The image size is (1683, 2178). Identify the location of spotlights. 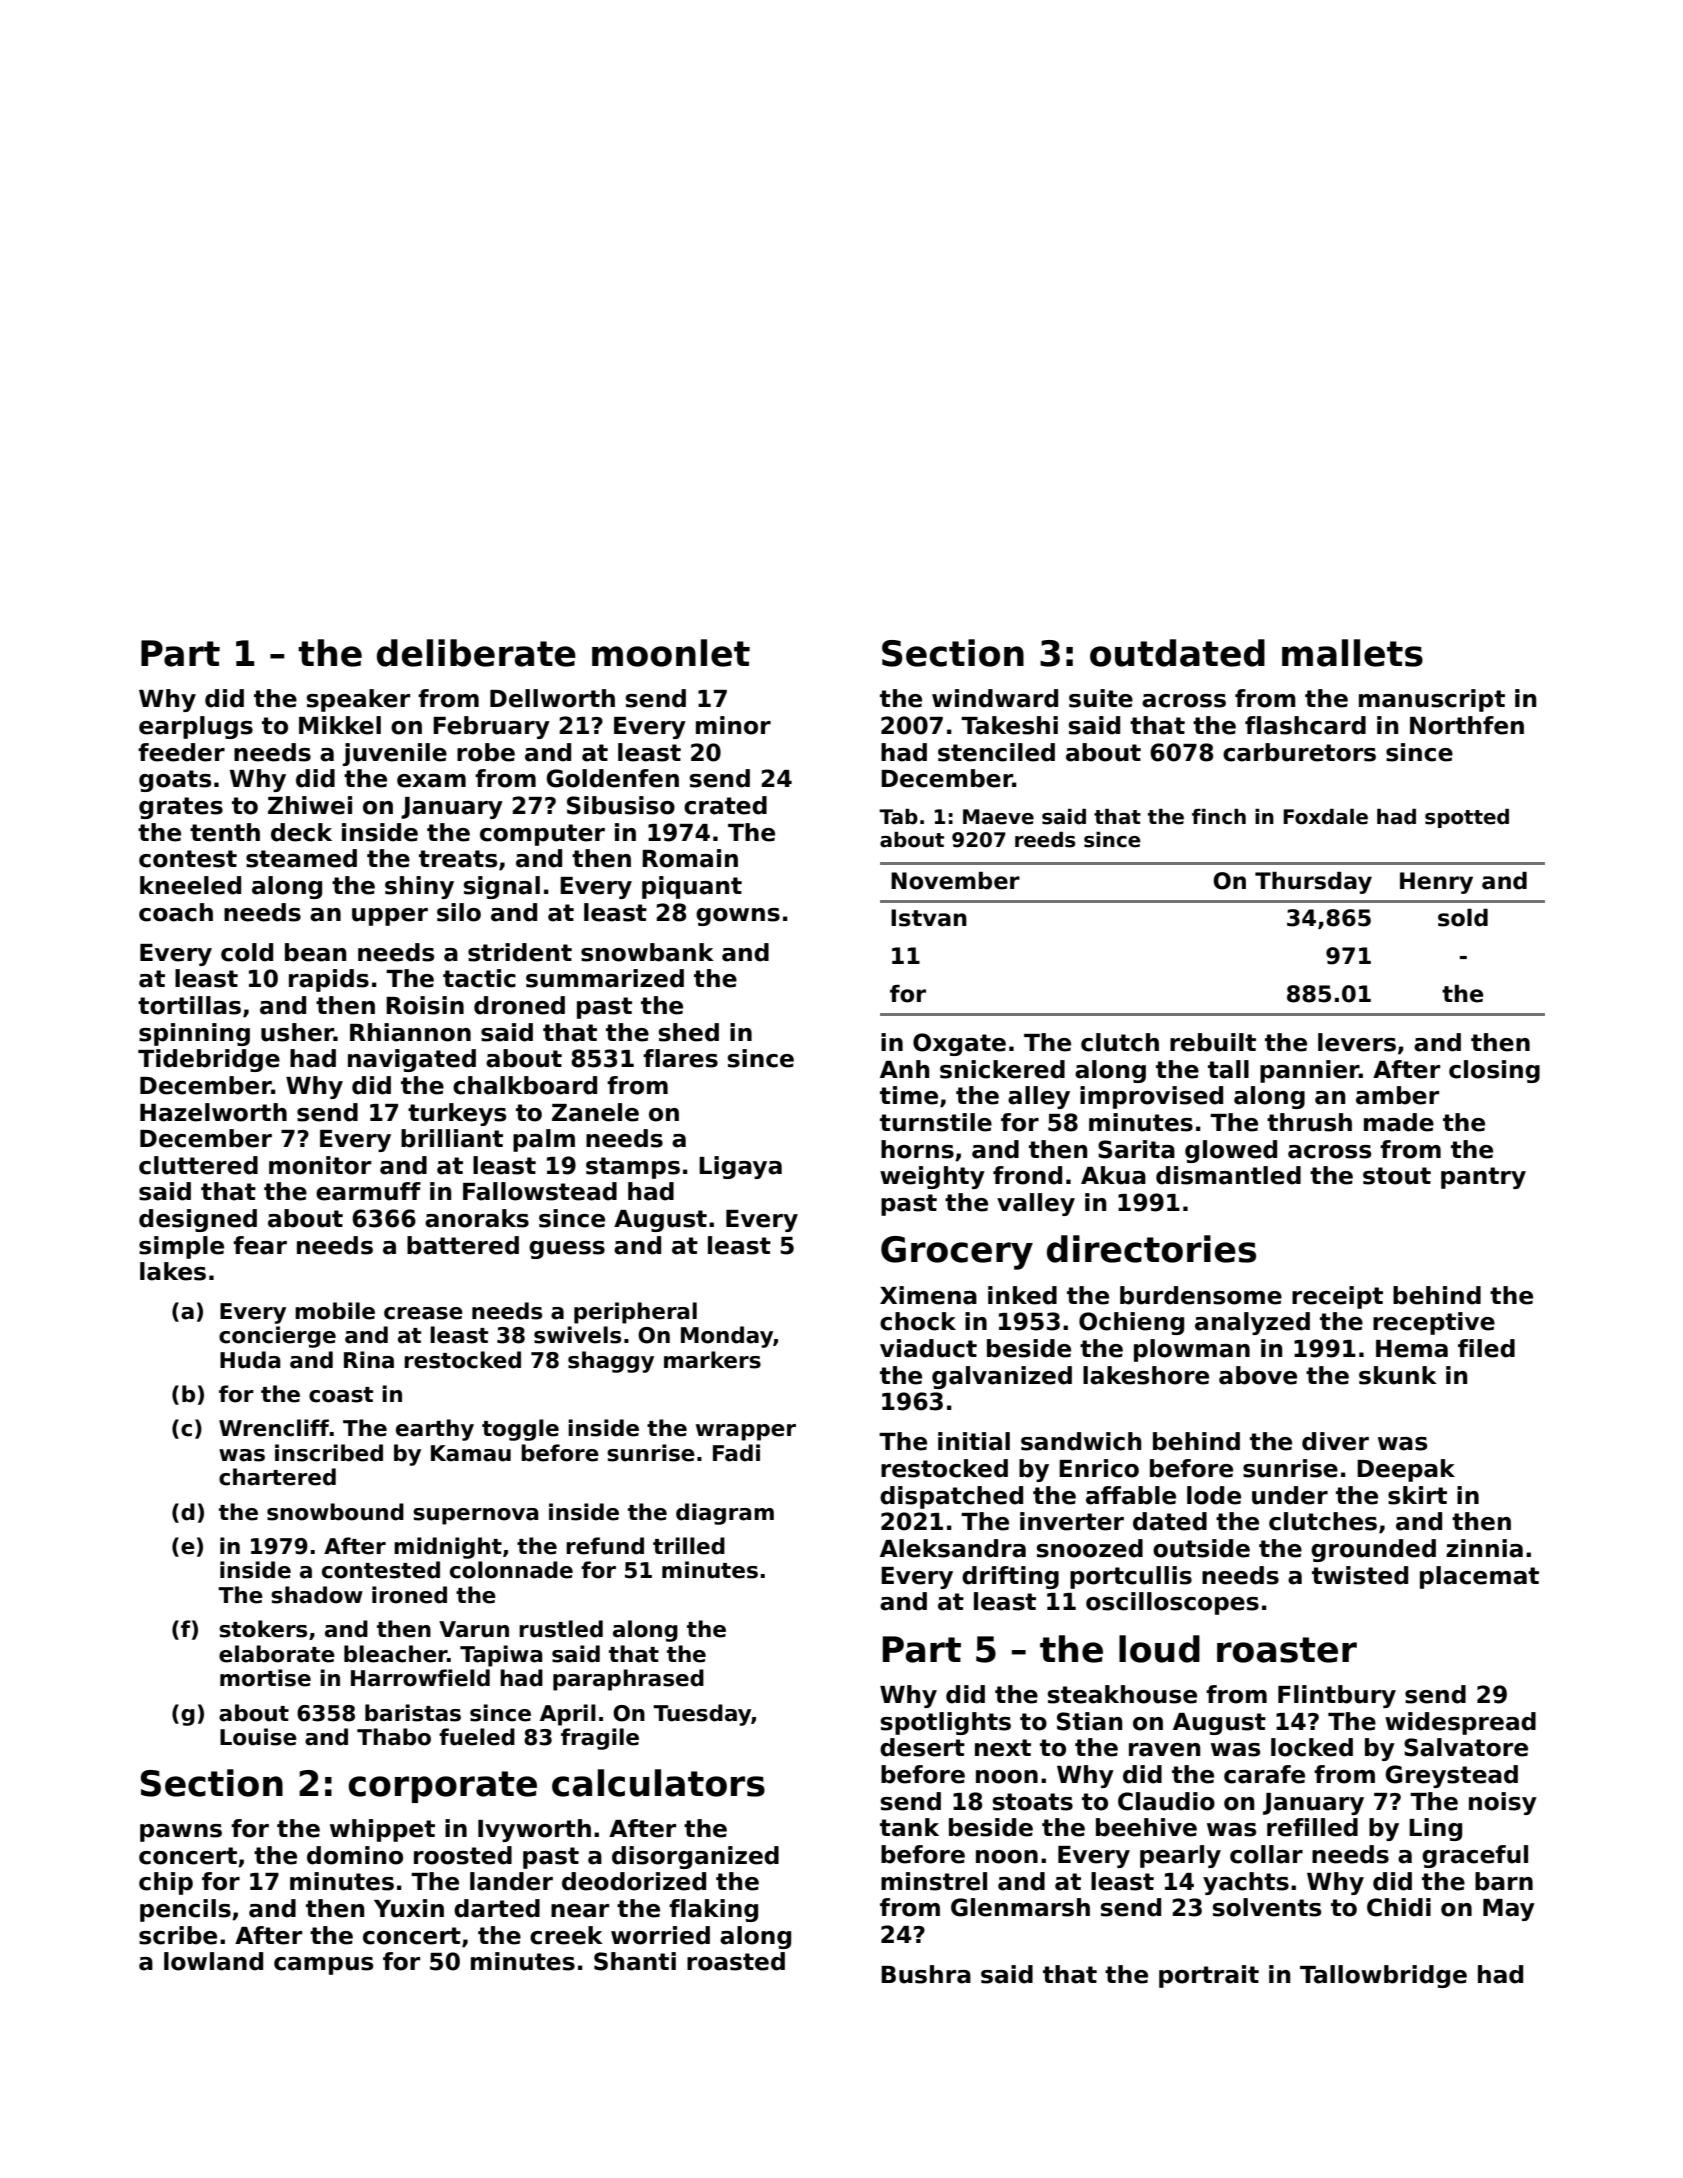
(946, 1723).
